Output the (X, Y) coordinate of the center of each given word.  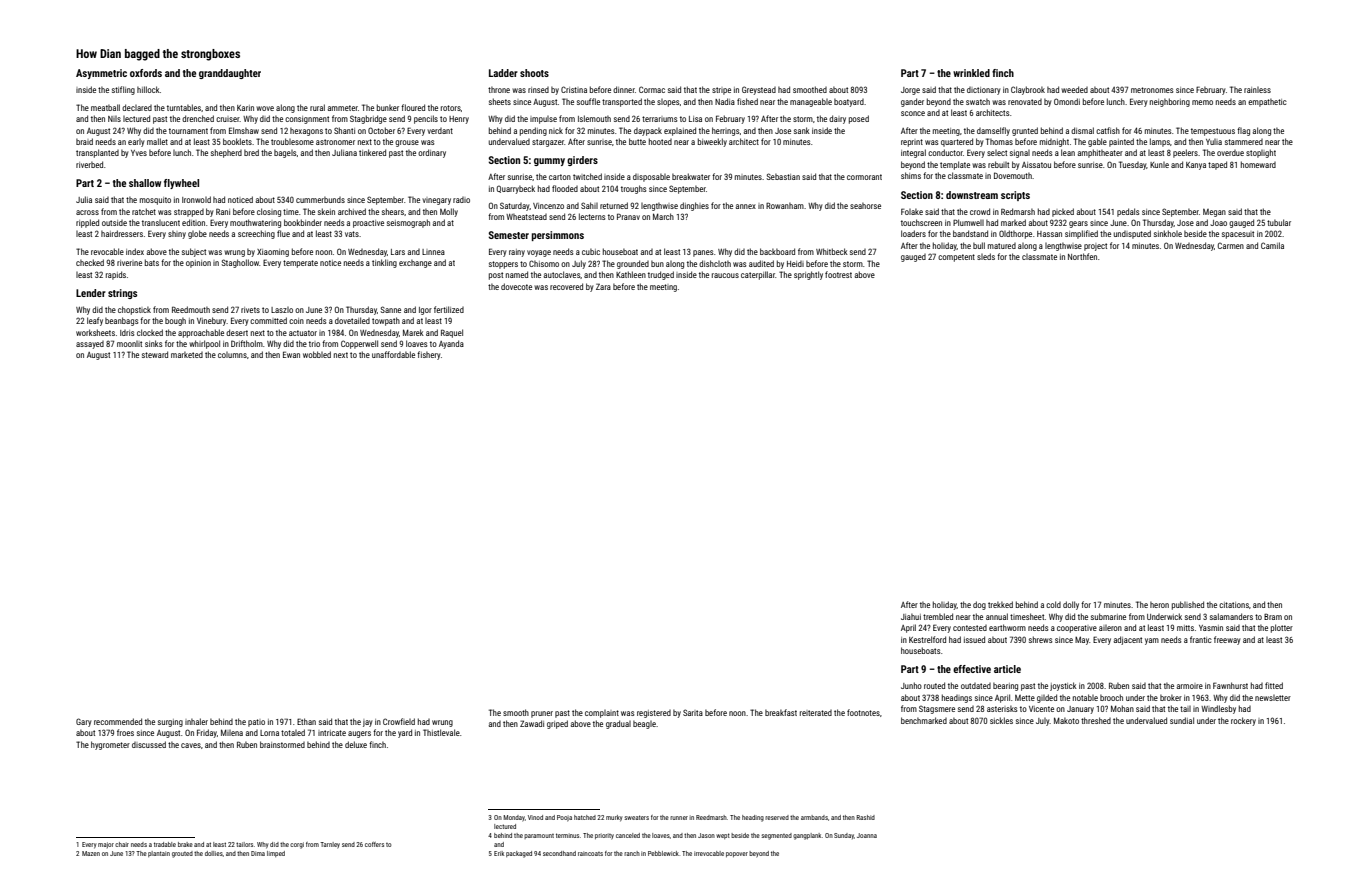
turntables (184, 107)
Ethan (306, 721)
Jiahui (911, 617)
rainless (1257, 90)
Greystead (759, 90)
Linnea (433, 252)
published (1188, 605)
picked (1063, 212)
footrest (838, 274)
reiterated (816, 713)
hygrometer (110, 745)
